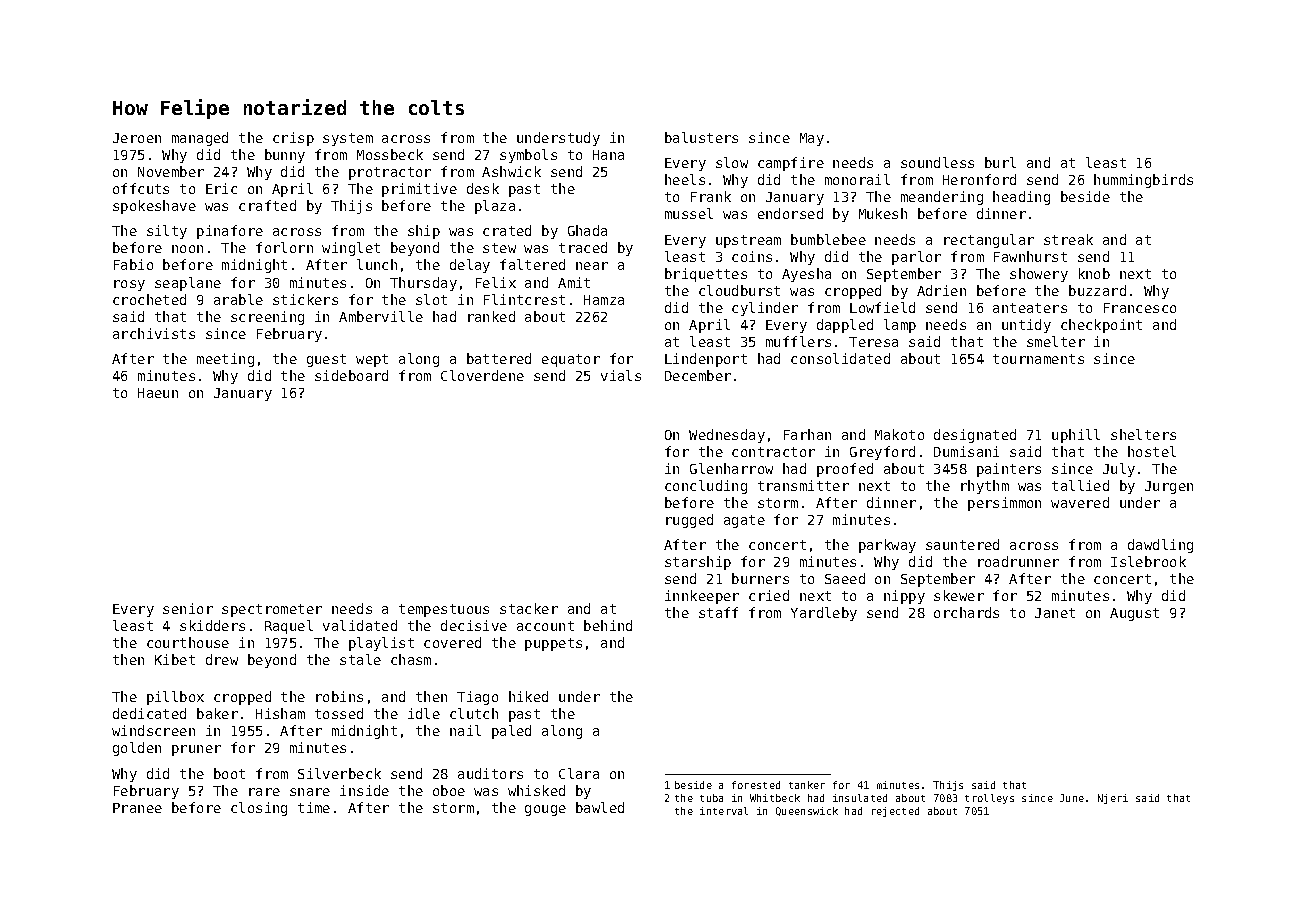 This page has height=924, width=1308. I want to click on Yardleby, so click(824, 614).
